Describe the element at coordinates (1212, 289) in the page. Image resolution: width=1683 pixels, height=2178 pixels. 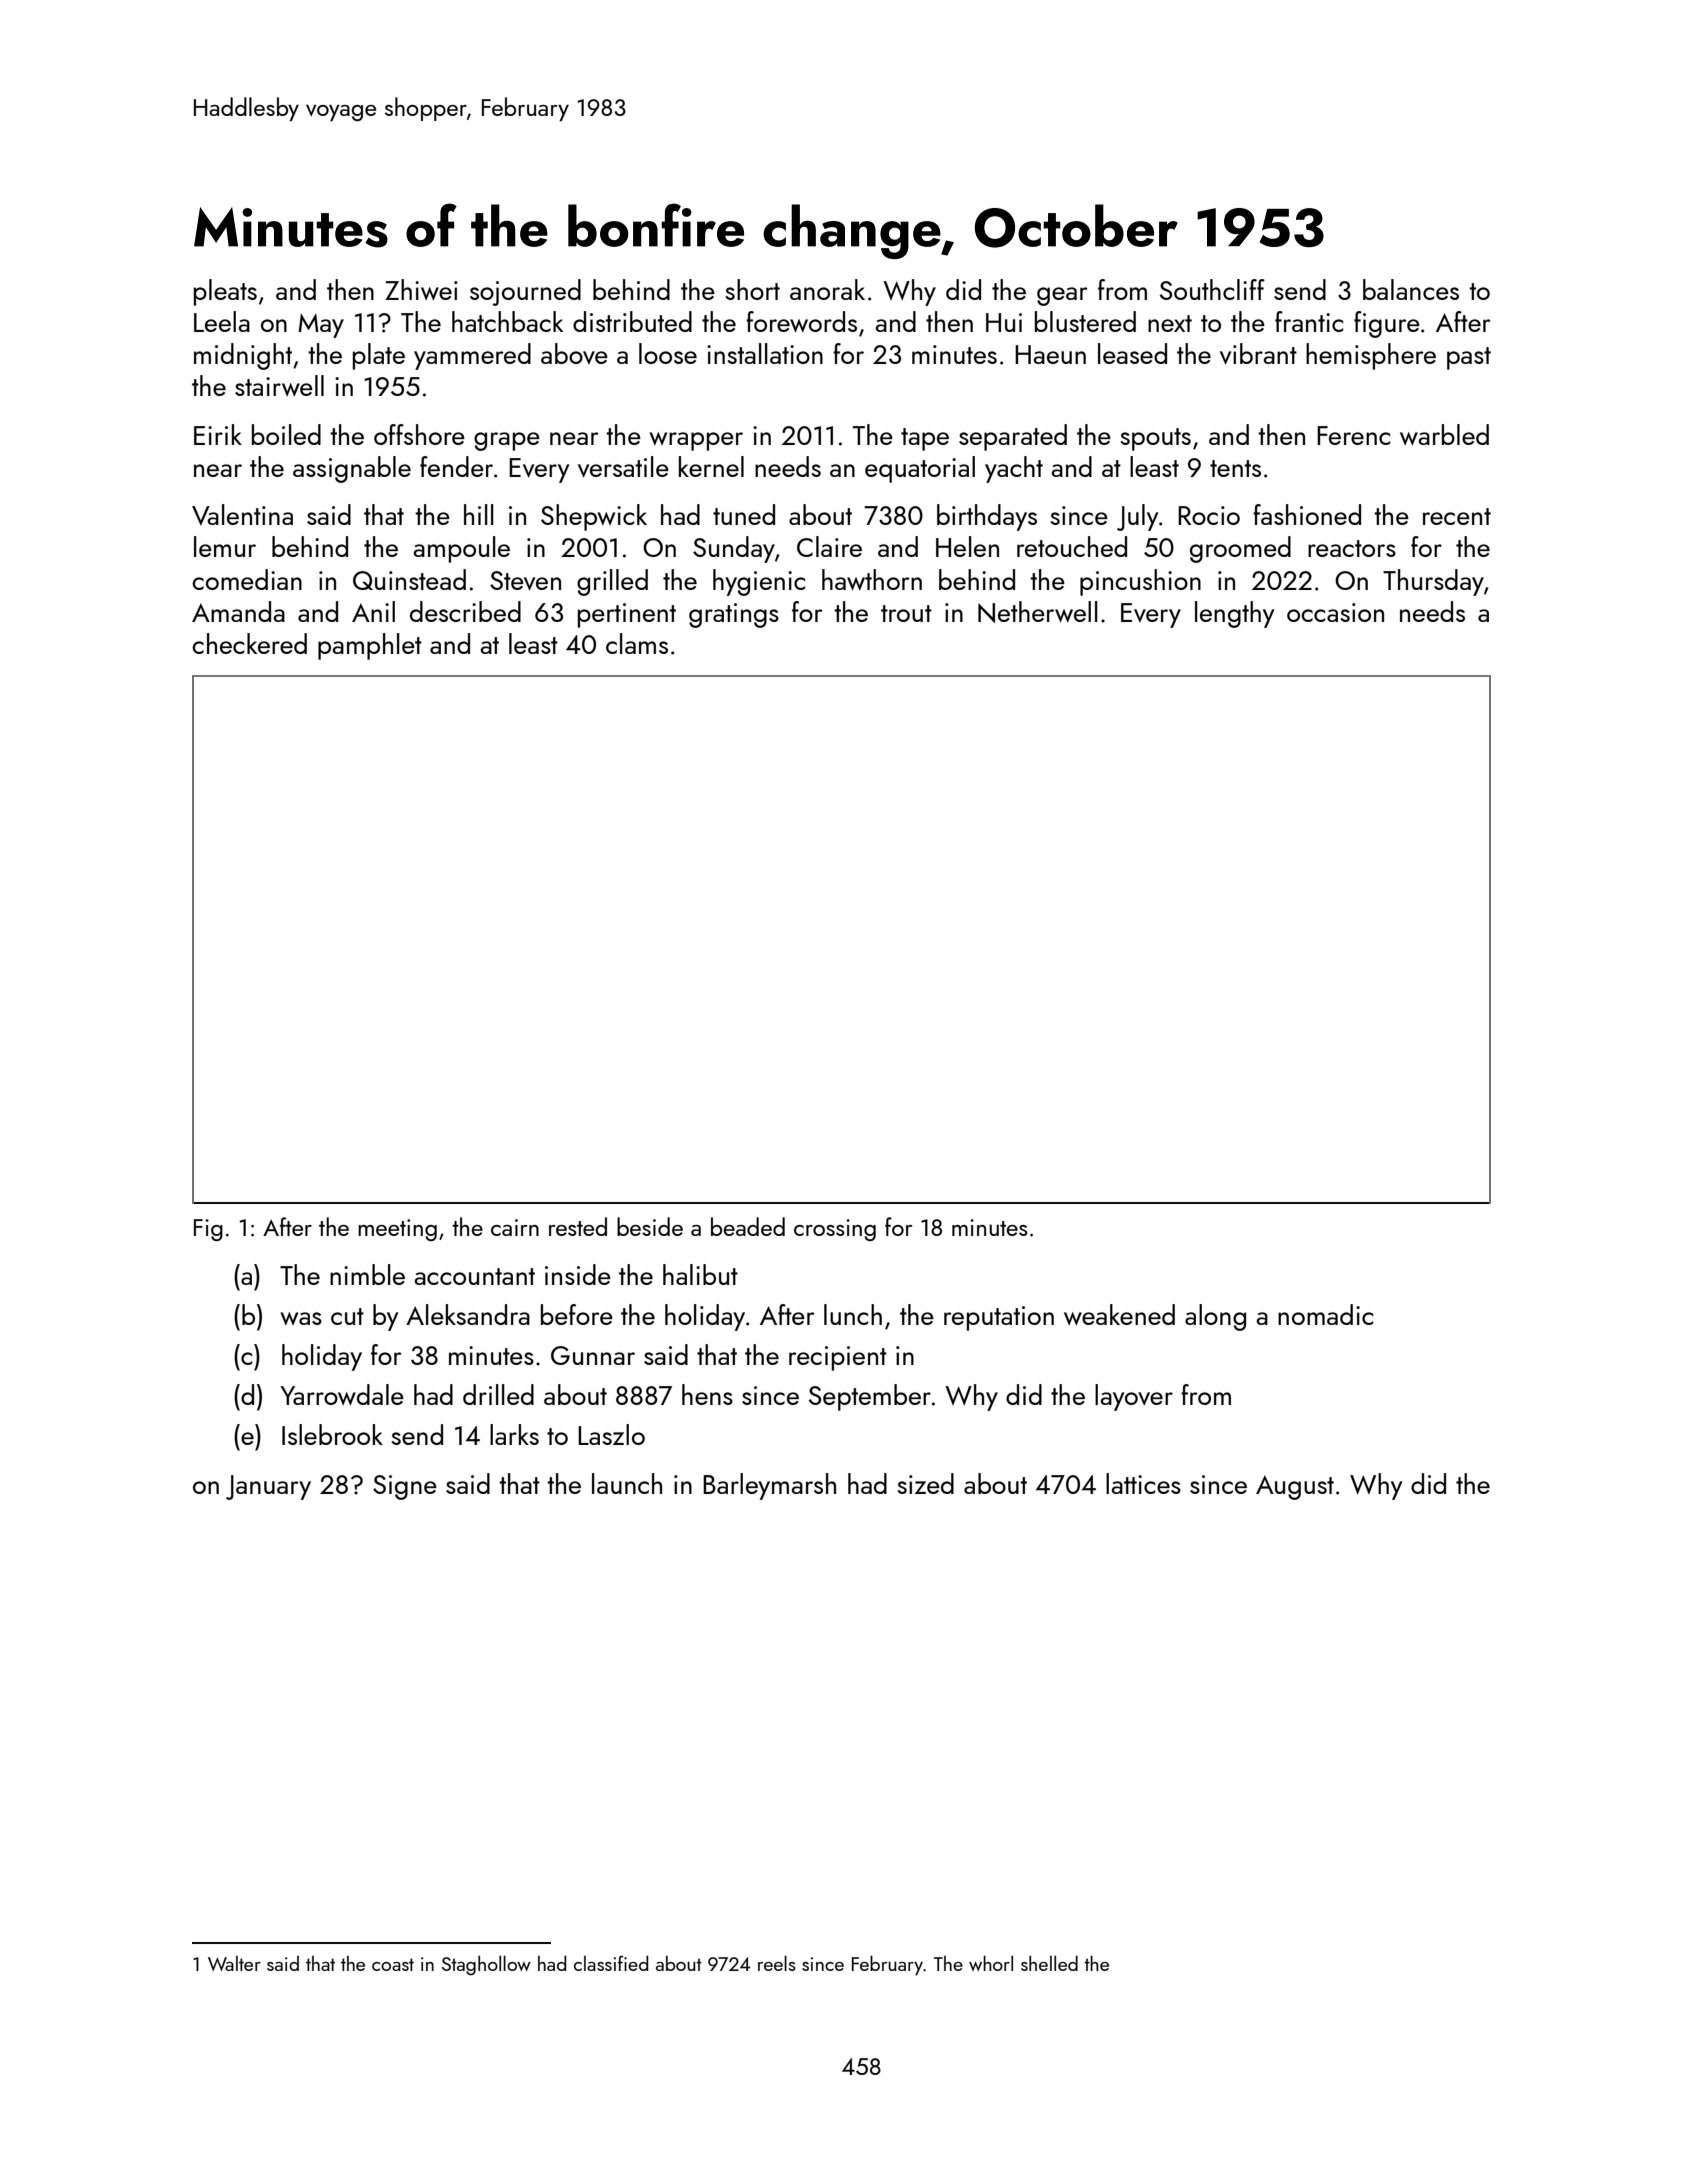
I see `Southcliff` at that location.
